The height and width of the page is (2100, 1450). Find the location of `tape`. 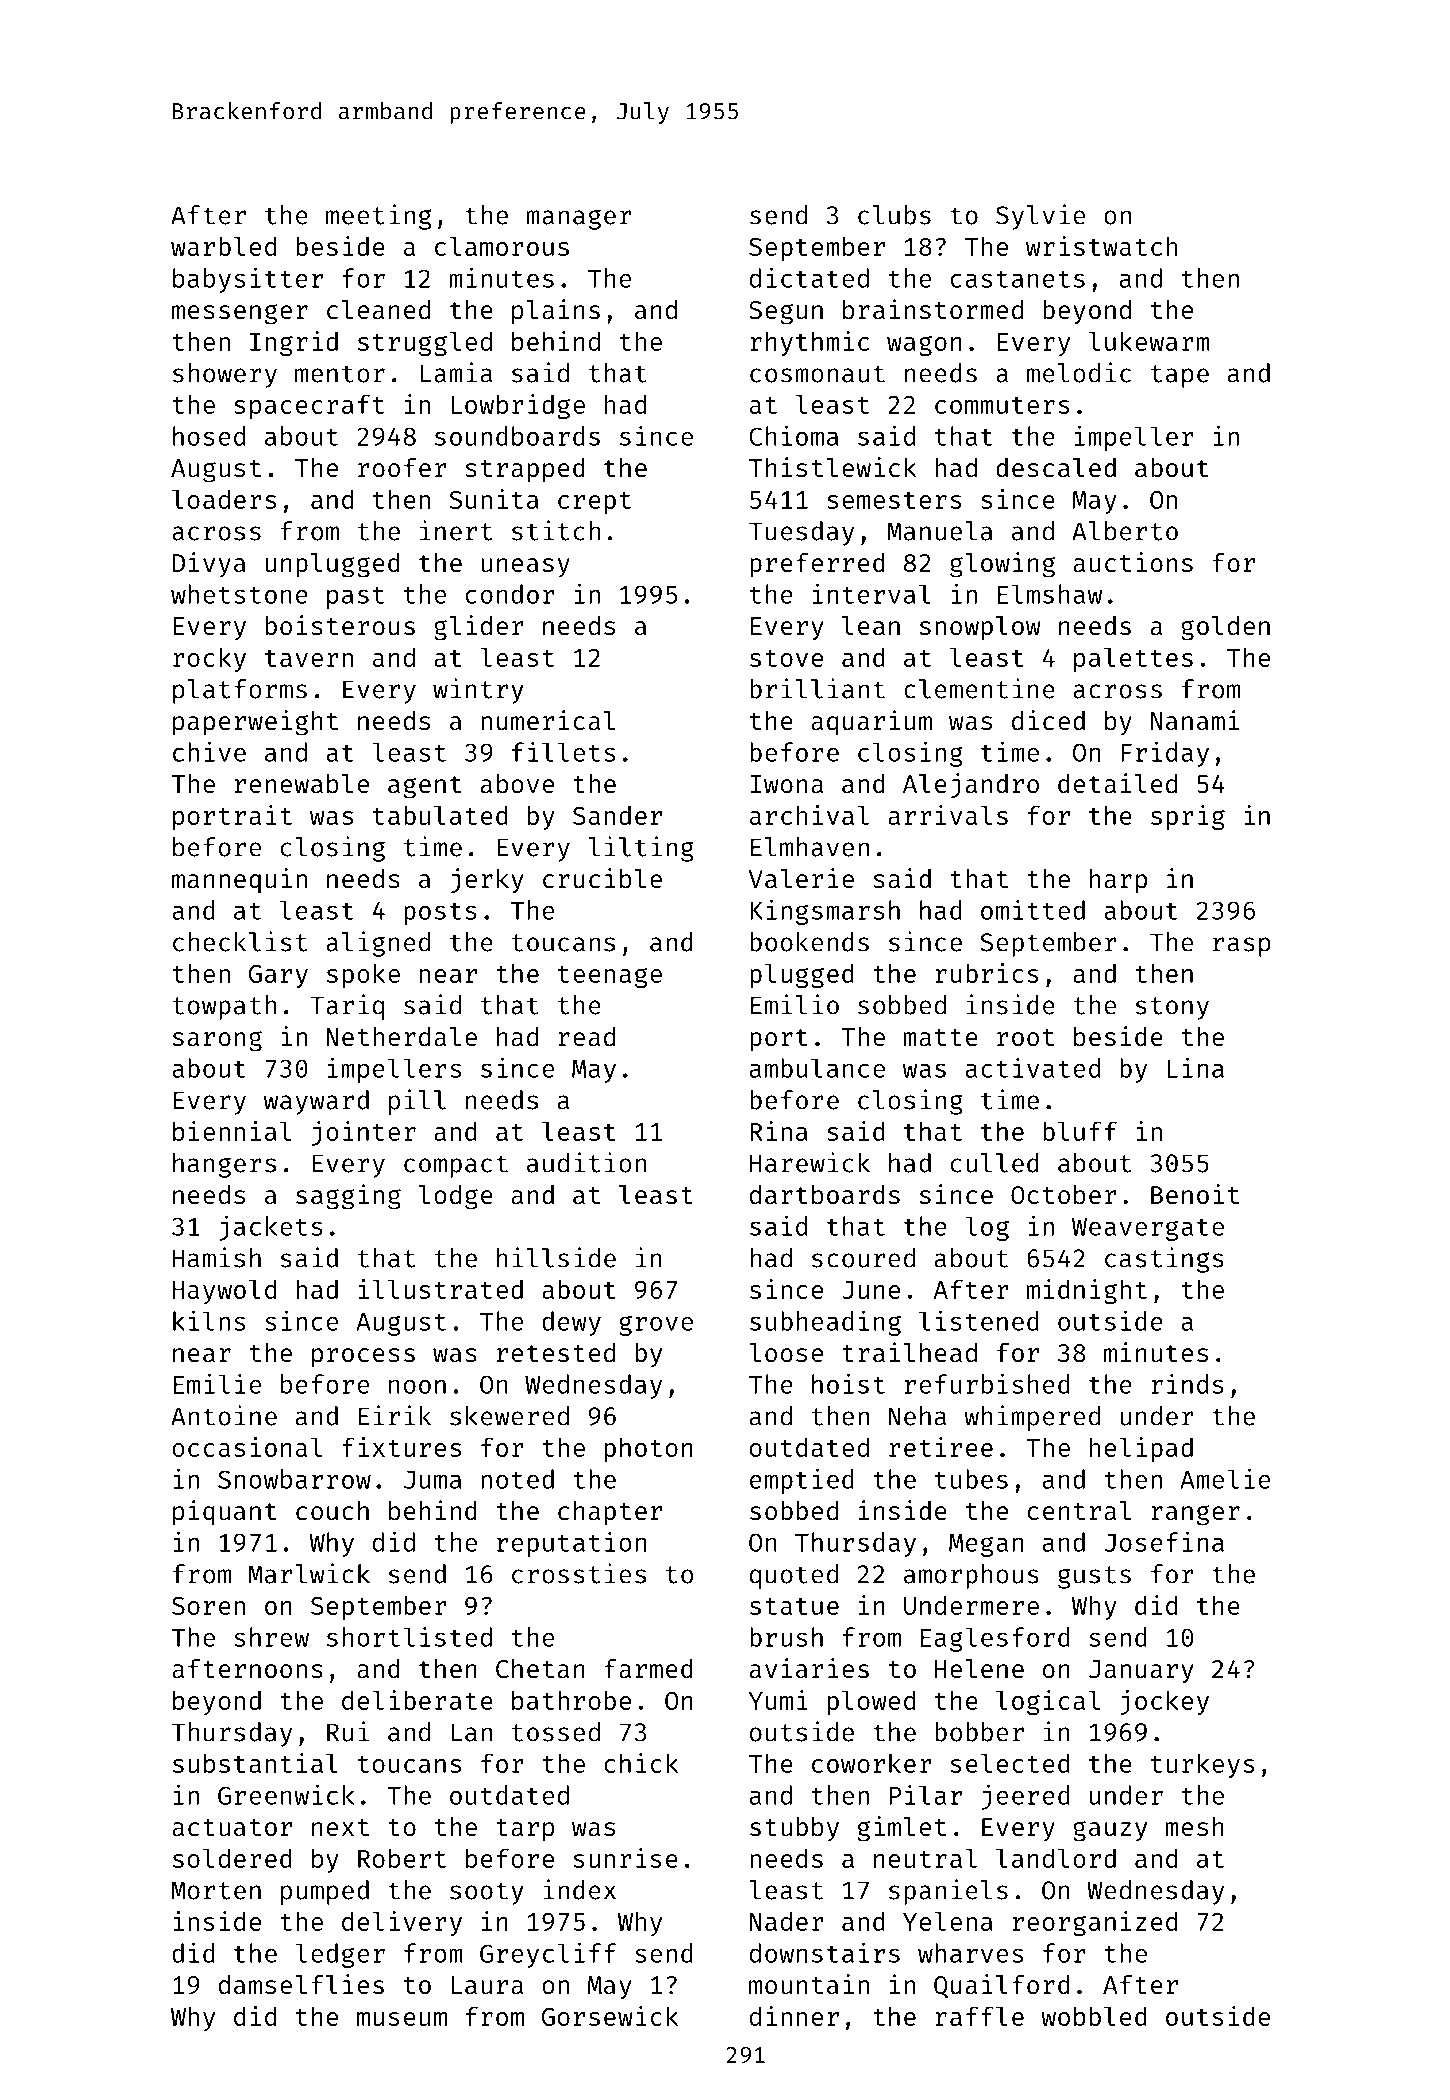

tape is located at coordinates (1180, 376).
